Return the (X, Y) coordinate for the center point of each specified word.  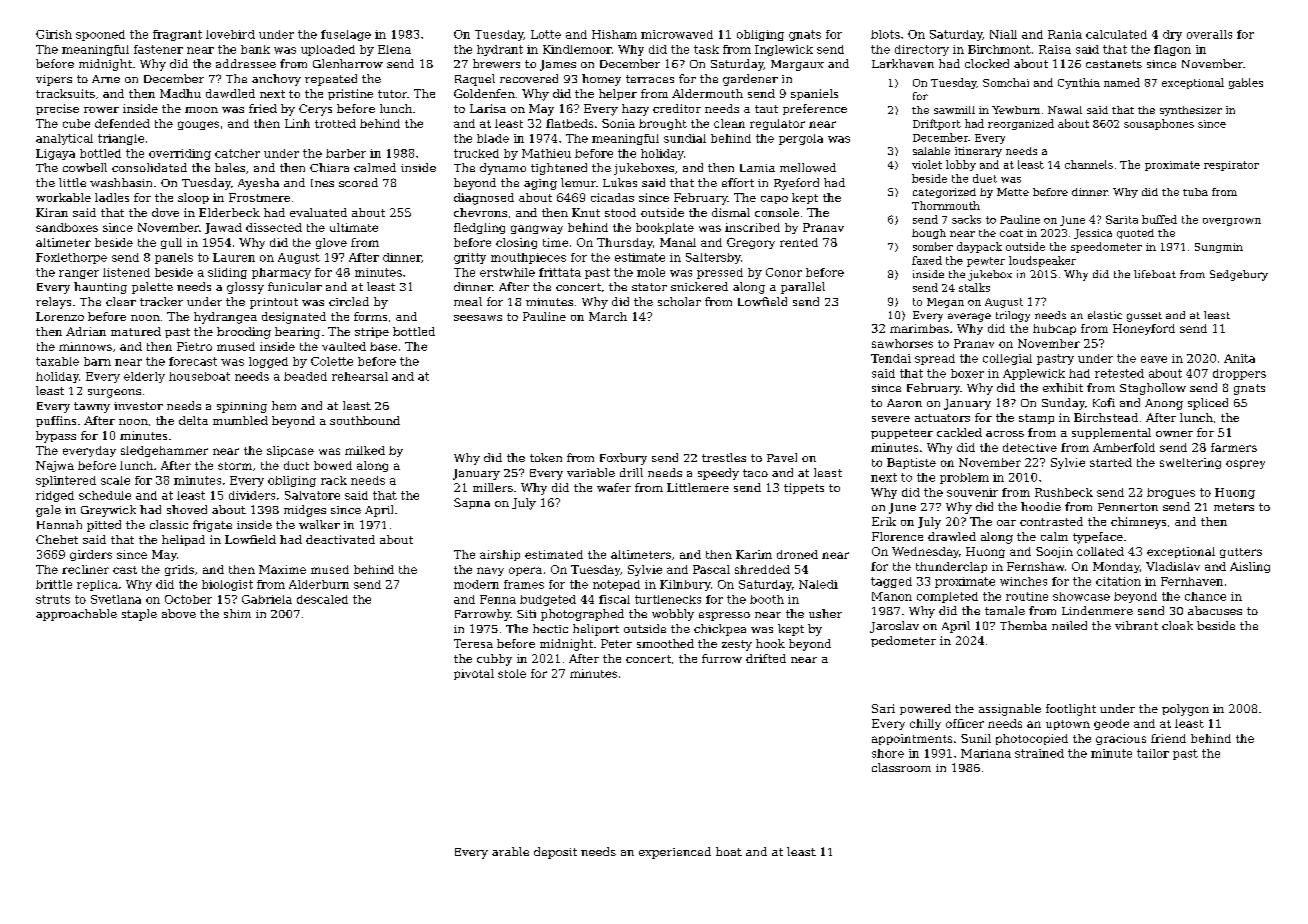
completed (947, 597)
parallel (803, 288)
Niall (1003, 34)
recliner (85, 569)
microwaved (677, 34)
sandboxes (67, 227)
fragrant (177, 35)
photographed (582, 615)
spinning (242, 407)
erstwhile (507, 272)
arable (510, 851)
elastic (1105, 315)
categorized (944, 193)
